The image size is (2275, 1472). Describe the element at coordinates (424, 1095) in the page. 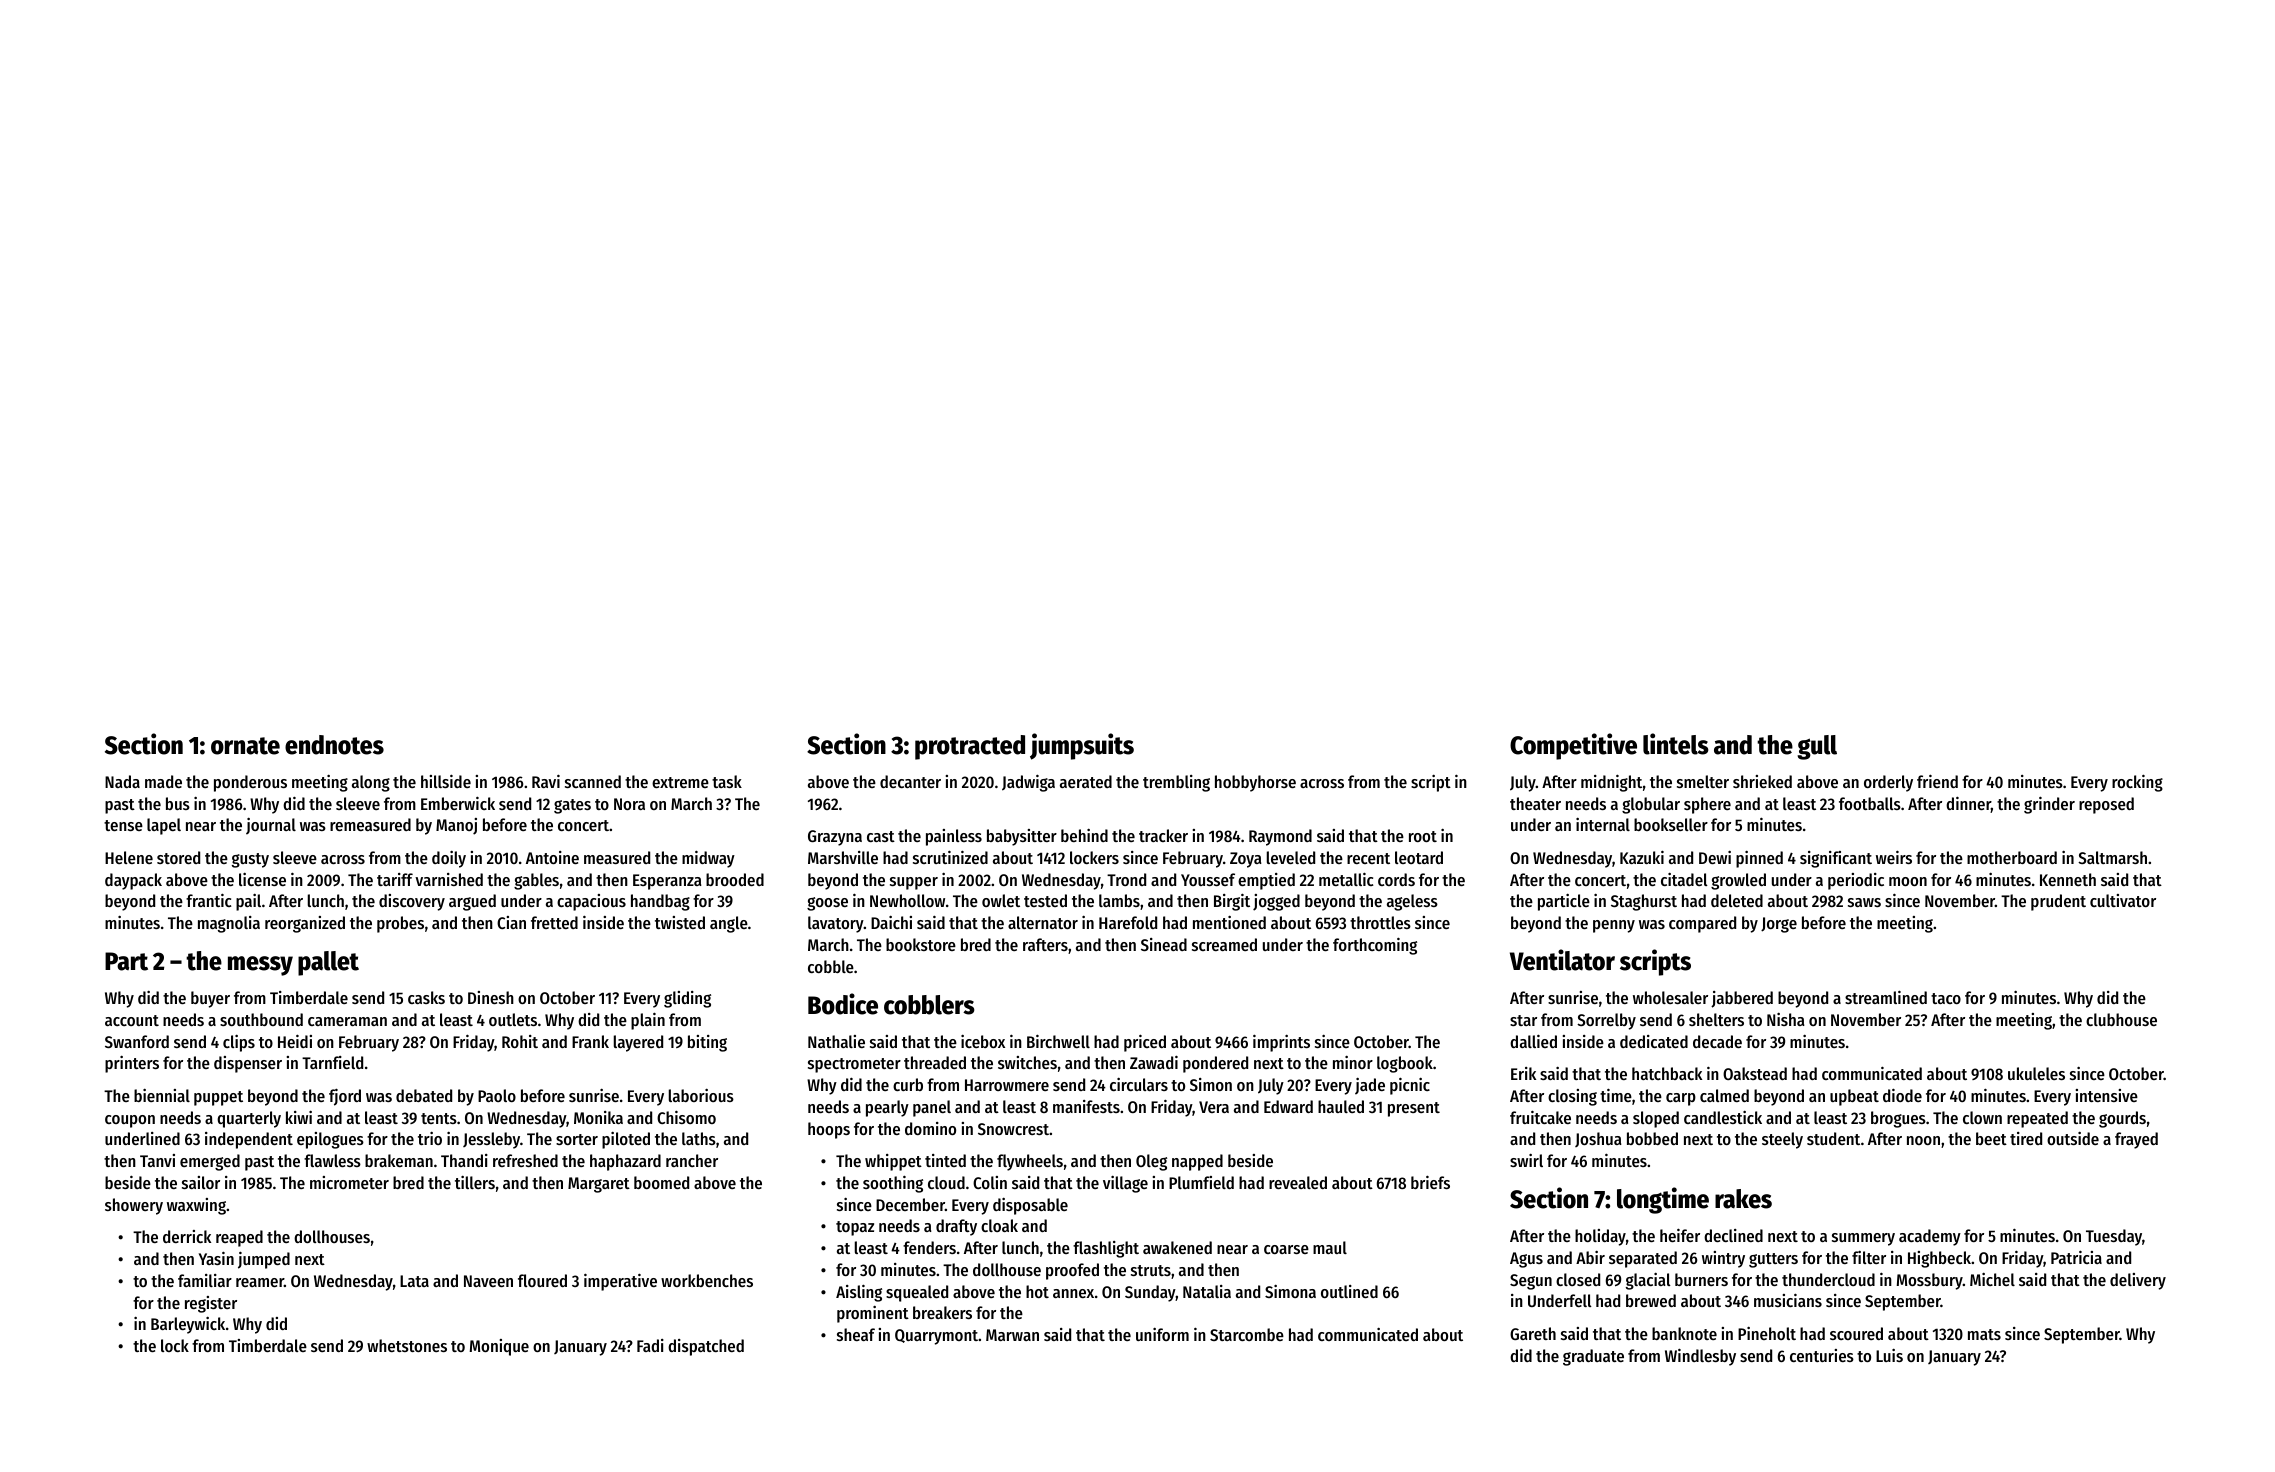

I see `debated` at that location.
